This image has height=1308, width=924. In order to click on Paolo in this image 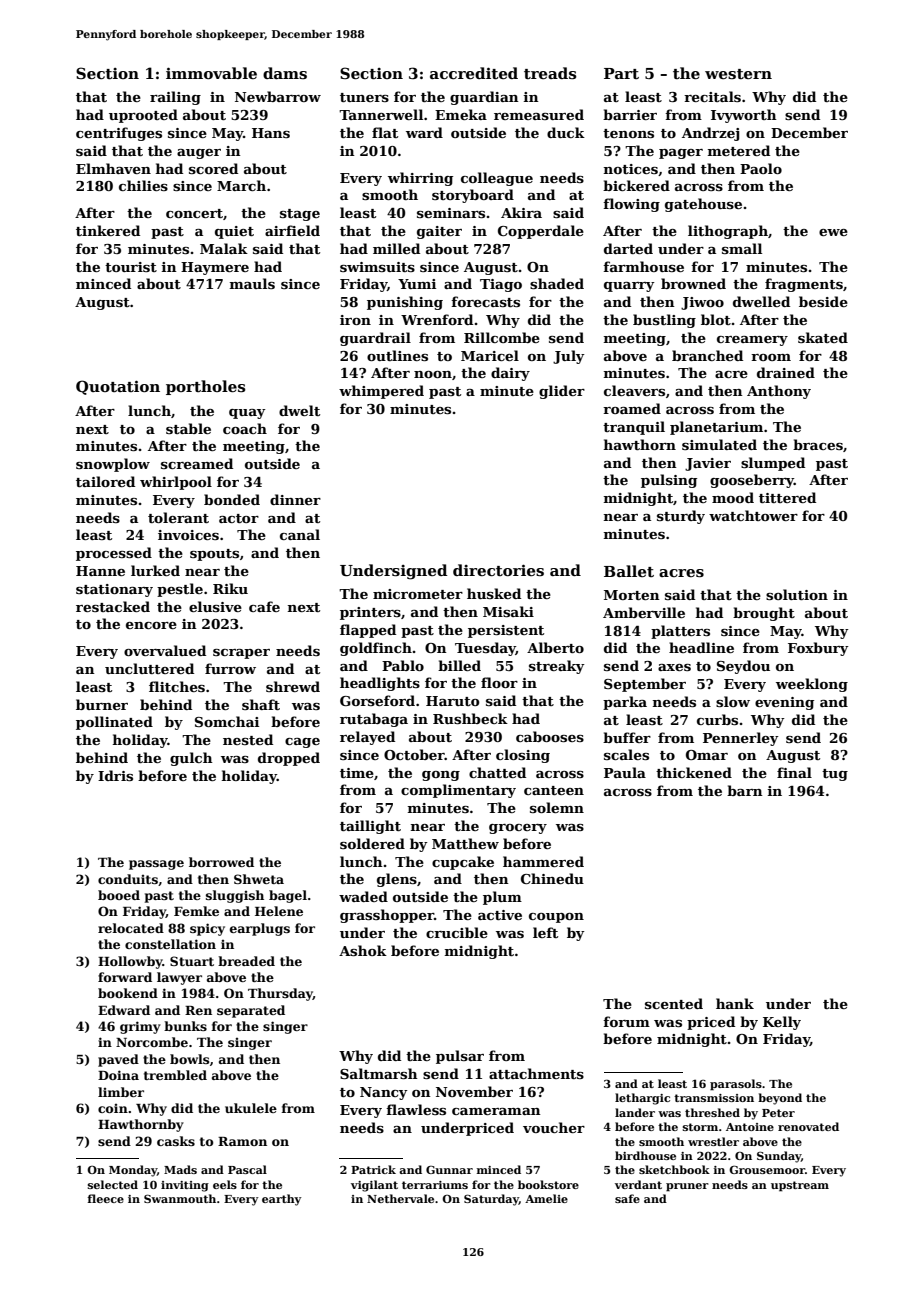, I will do `click(761, 168)`.
